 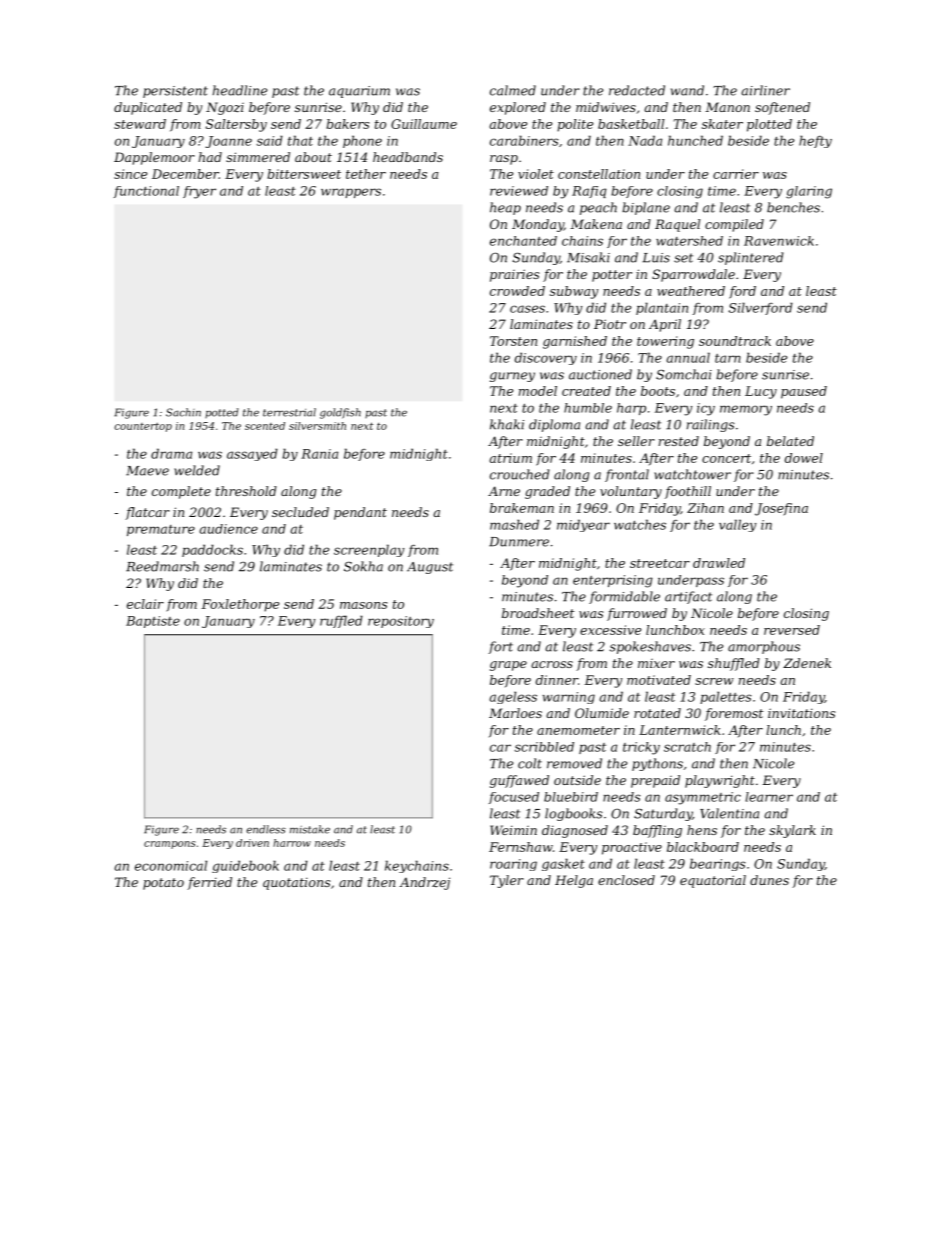 I want to click on cases, so click(x=527, y=309).
